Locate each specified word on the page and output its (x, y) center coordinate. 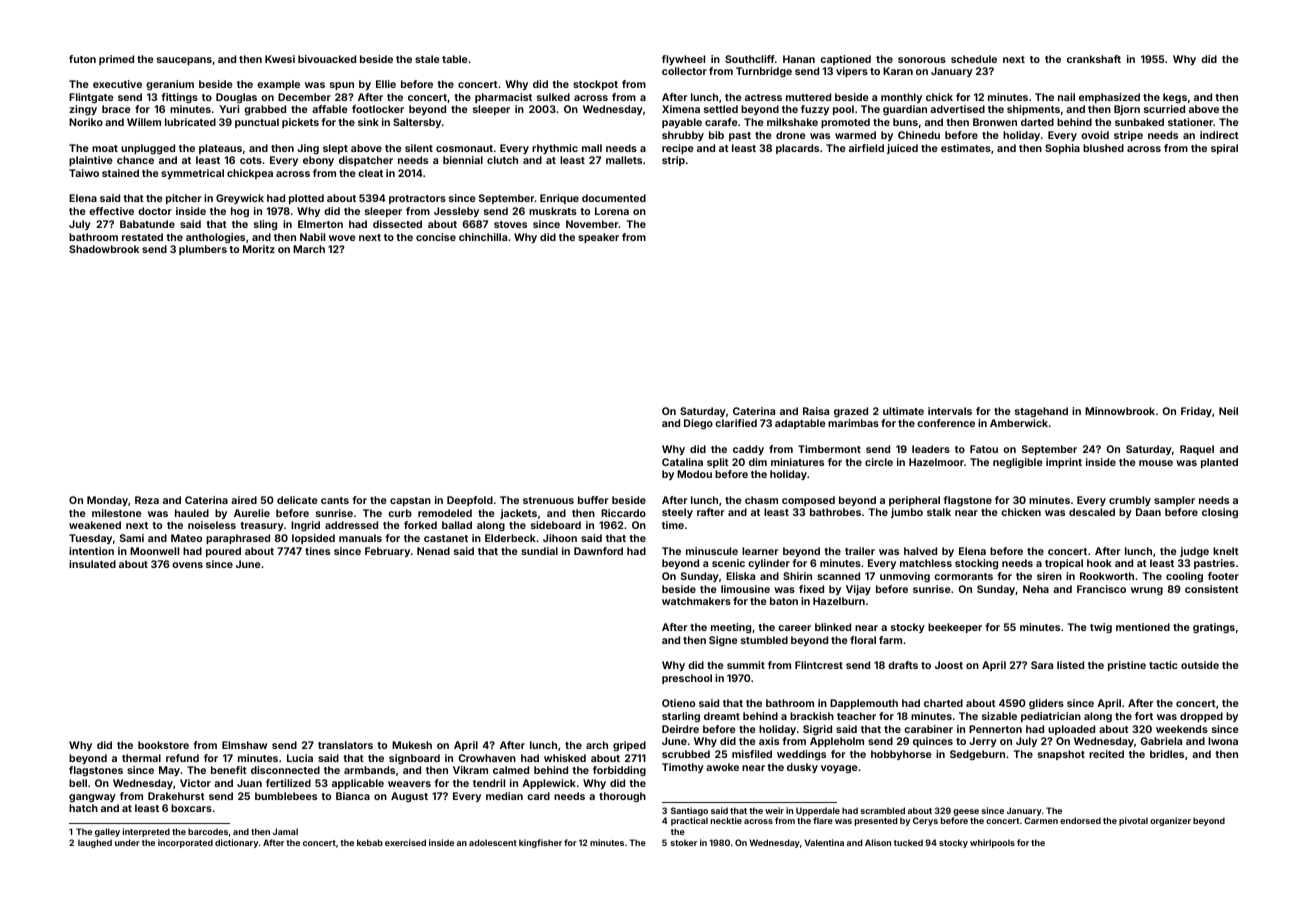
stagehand (1041, 412)
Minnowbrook (1120, 411)
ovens (187, 565)
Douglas (236, 98)
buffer (593, 500)
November (592, 224)
